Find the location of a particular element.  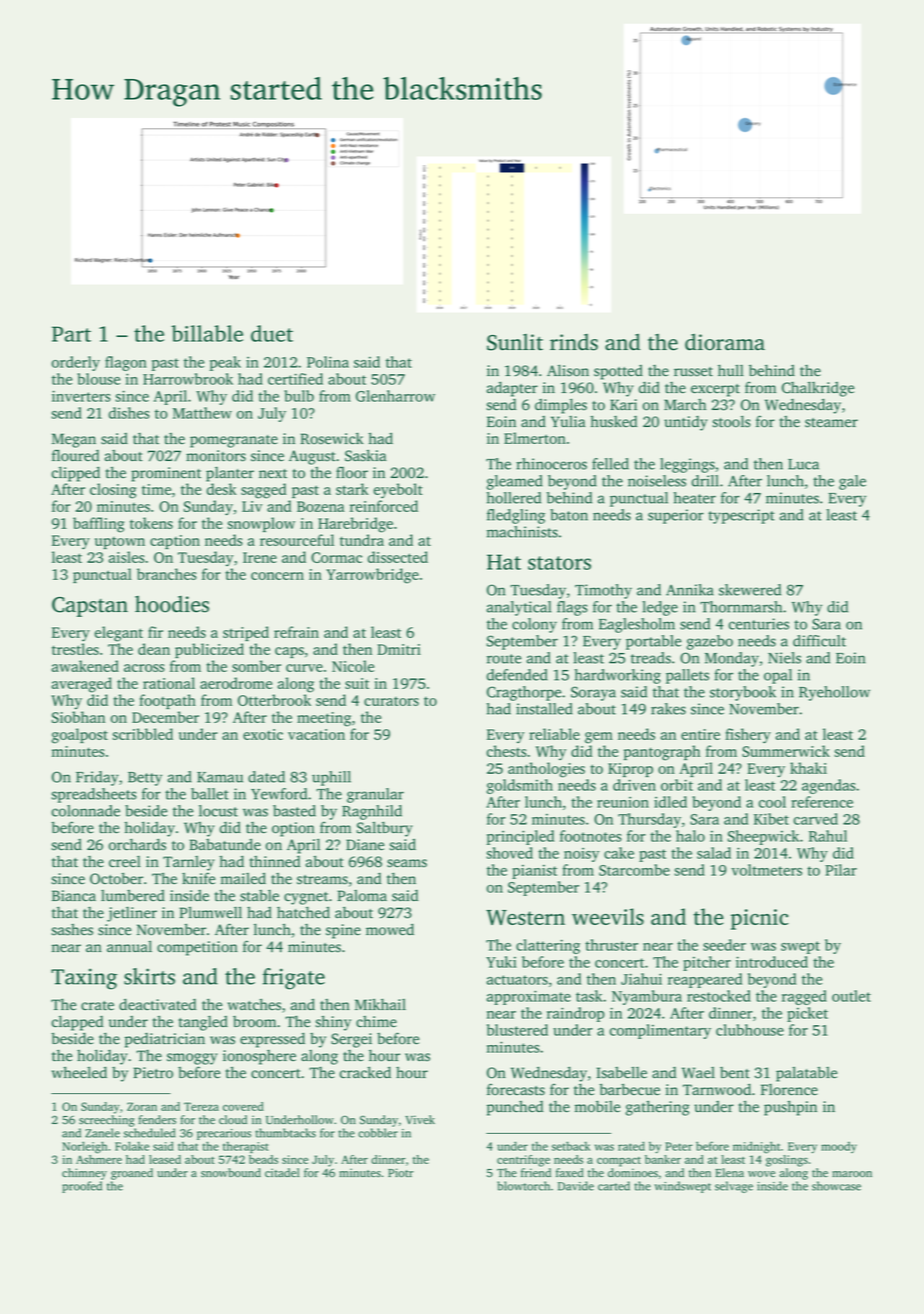

flagon is located at coordinates (126, 363).
